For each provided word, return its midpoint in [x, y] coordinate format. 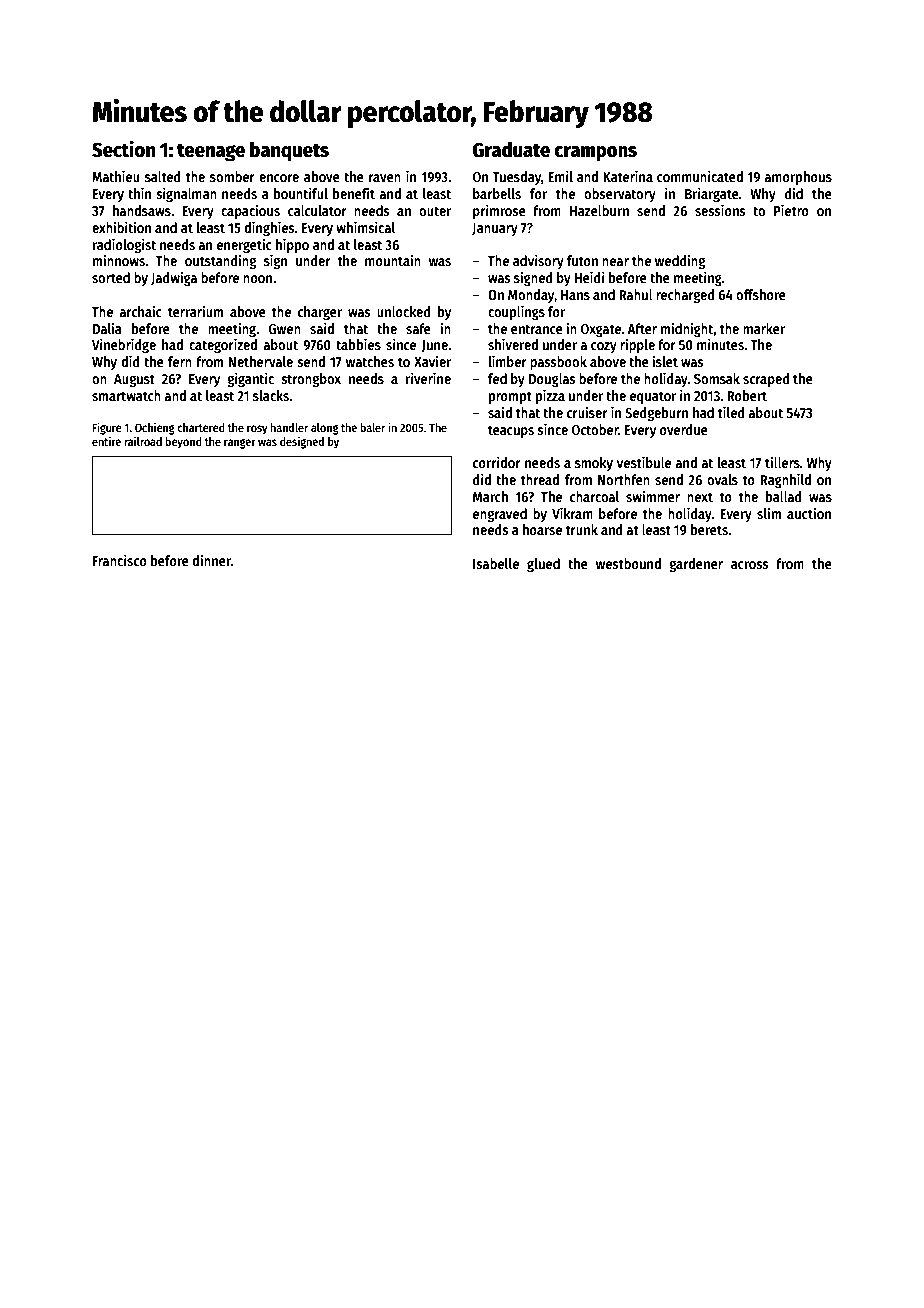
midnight [687, 329]
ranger [240, 444]
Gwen [285, 329]
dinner [211, 560]
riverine [428, 378]
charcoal [594, 496]
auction [809, 513]
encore [279, 178]
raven [385, 178]
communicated [700, 176]
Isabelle [496, 563]
